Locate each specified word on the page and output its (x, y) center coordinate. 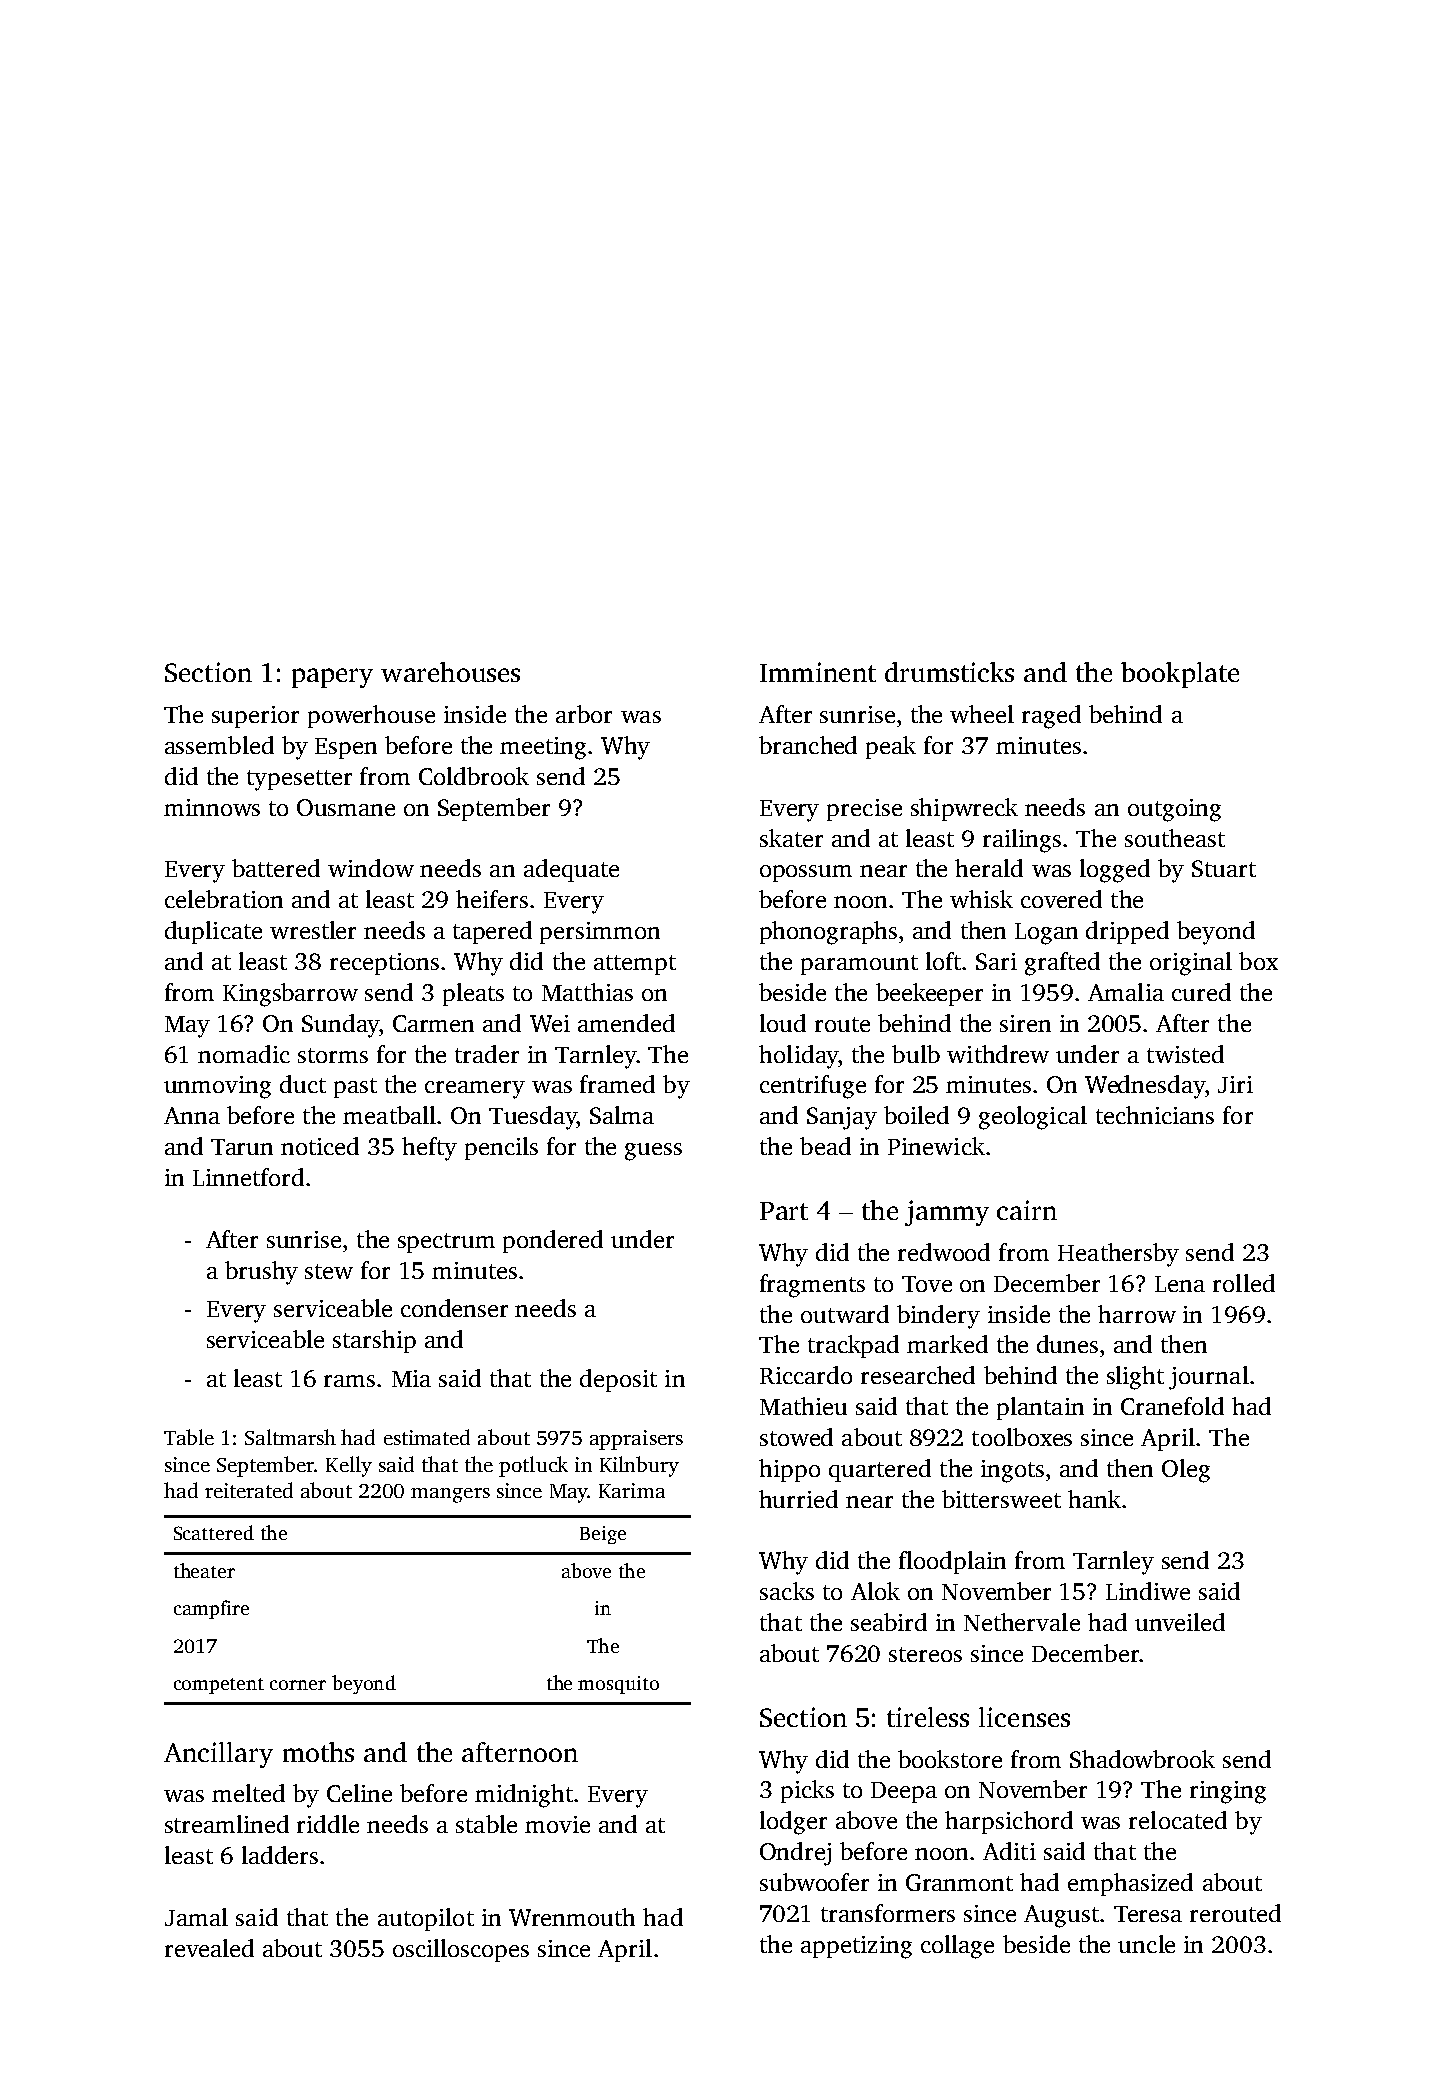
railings (1022, 841)
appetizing (856, 1947)
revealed (209, 1948)
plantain (1040, 1408)
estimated (427, 1437)
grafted (1062, 964)
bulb (916, 1054)
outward (845, 1314)
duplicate (213, 932)
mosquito (618, 1685)
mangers (450, 1495)
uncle (1146, 1944)
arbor (584, 714)
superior (255, 717)
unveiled (1180, 1622)
